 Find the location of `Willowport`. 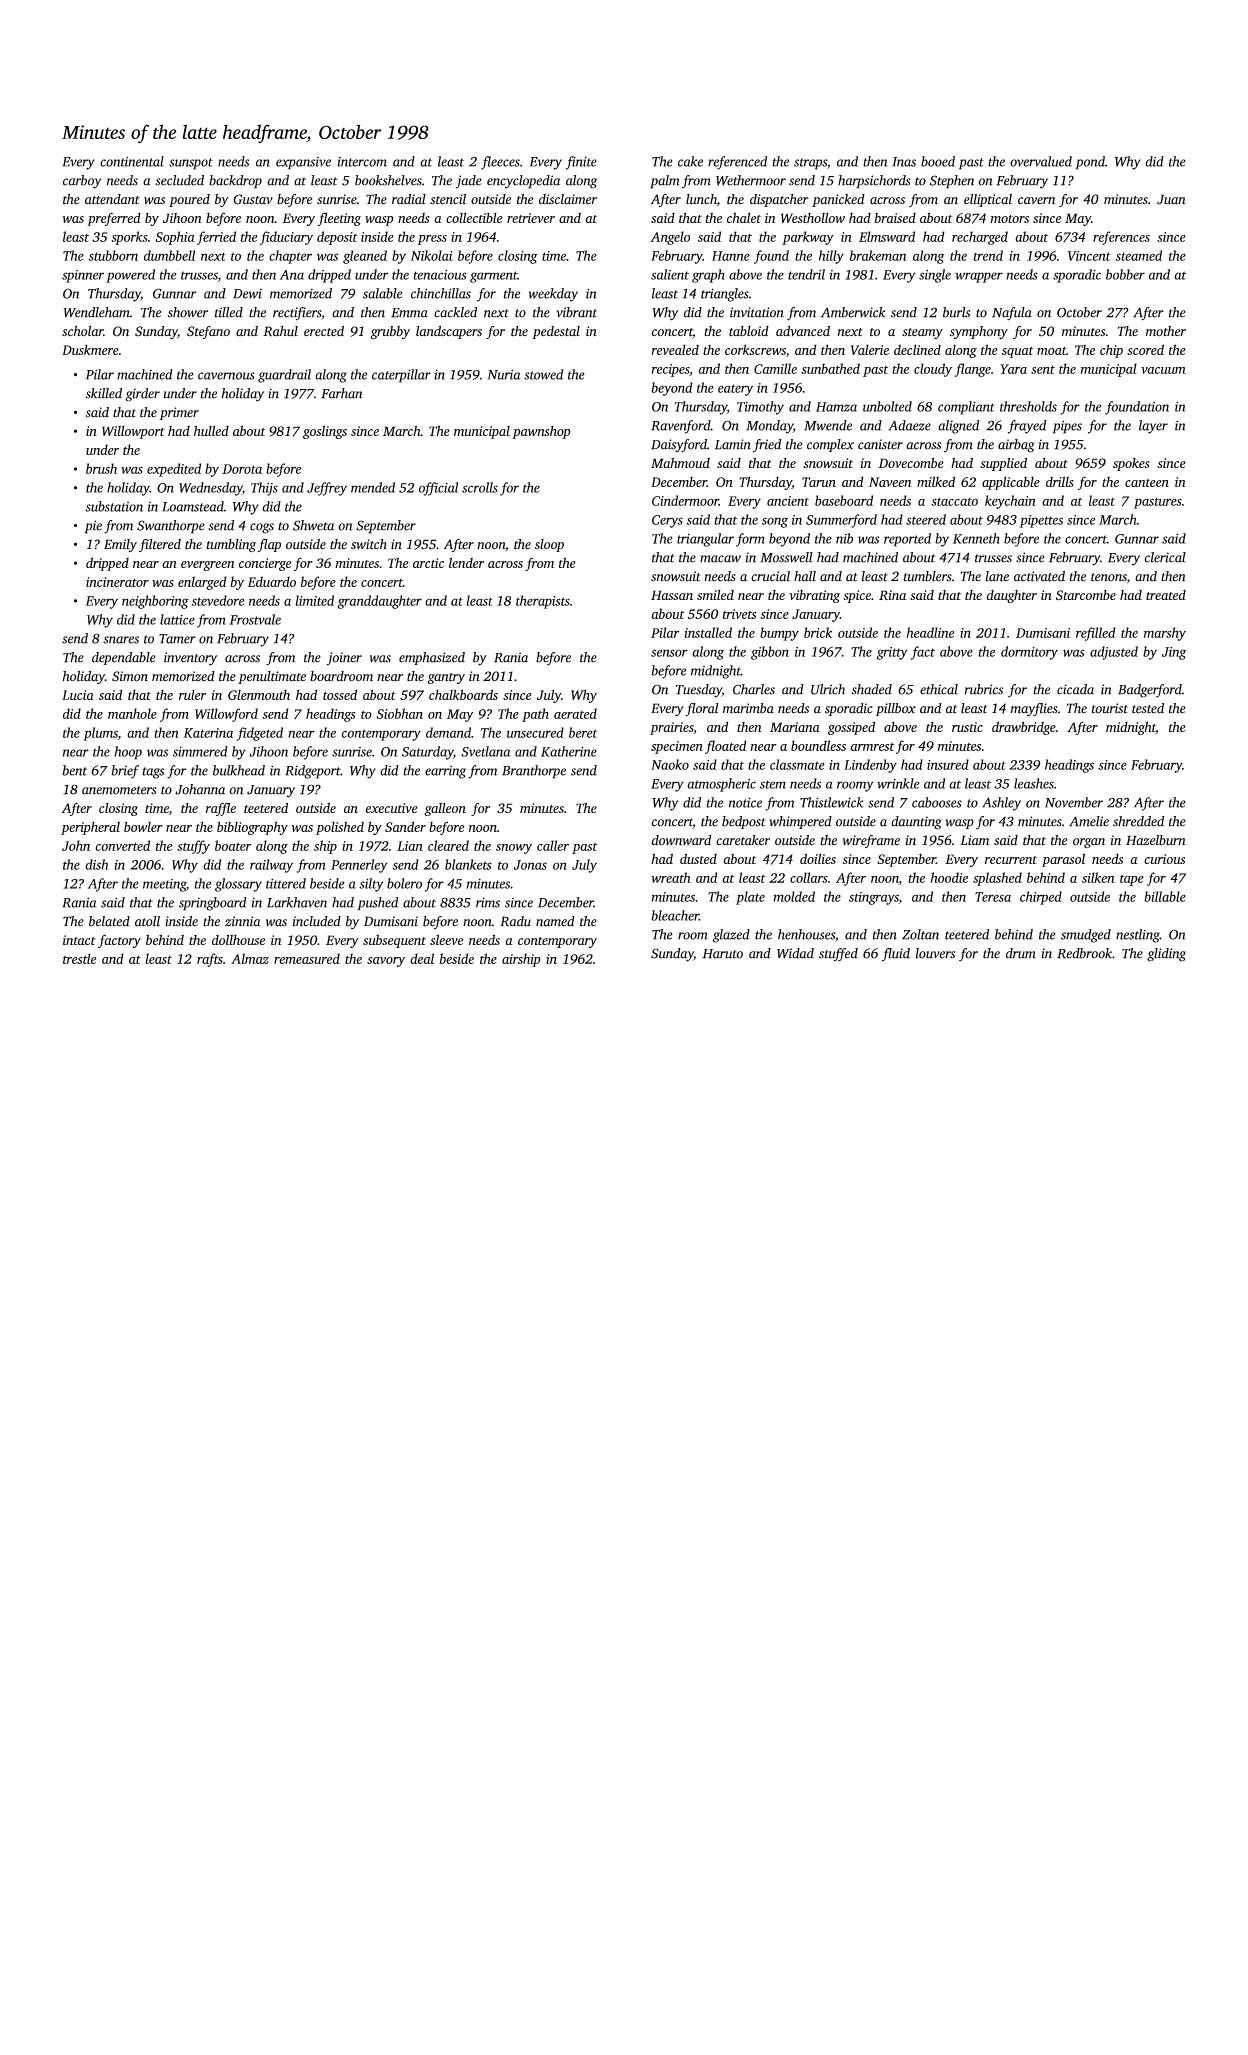

Willowport is located at coordinates (133, 432).
